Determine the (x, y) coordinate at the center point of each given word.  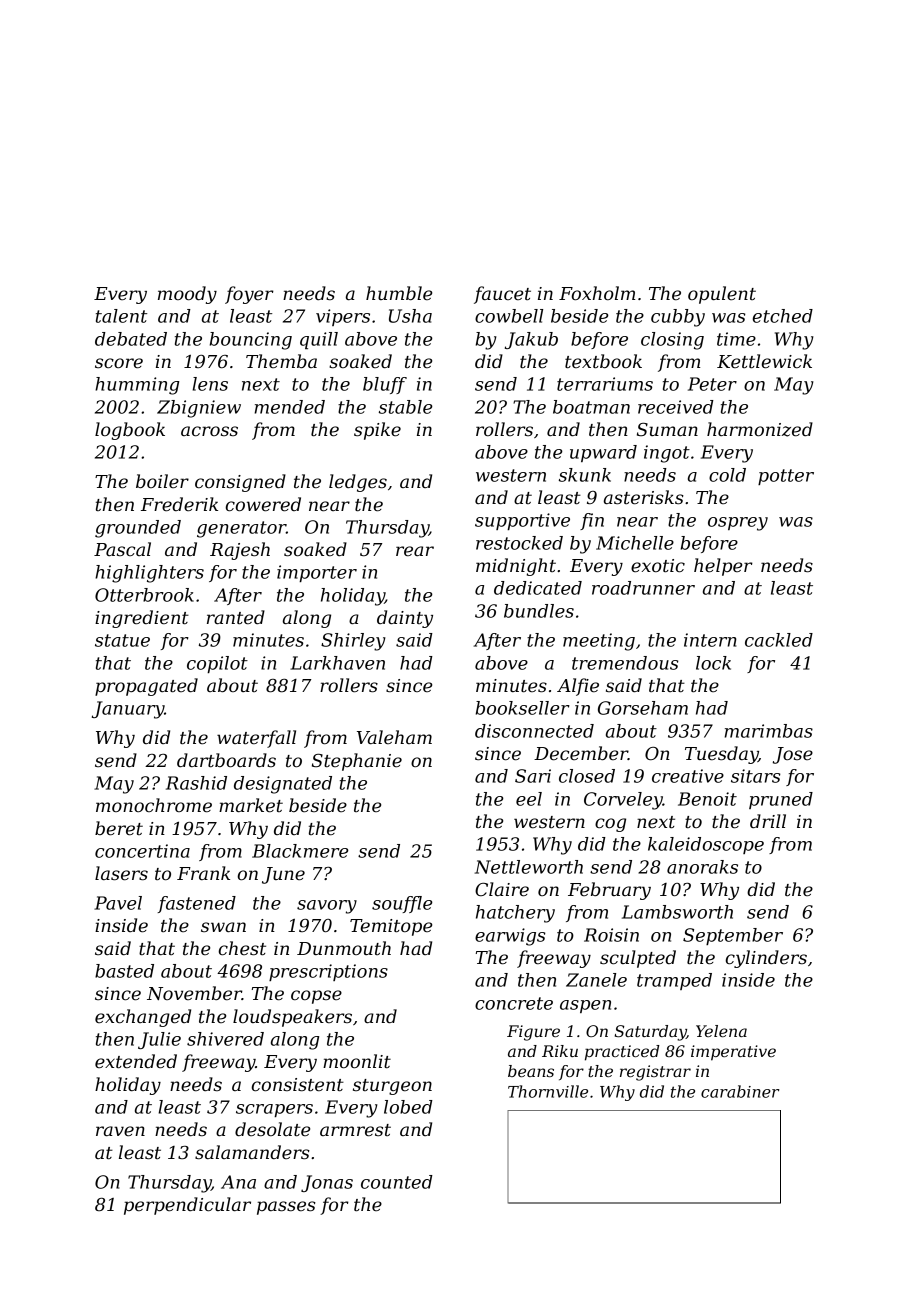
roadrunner (643, 588)
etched (783, 316)
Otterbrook (144, 595)
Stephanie (357, 762)
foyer (249, 295)
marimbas (769, 731)
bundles (539, 611)
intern (710, 640)
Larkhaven (337, 663)
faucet (502, 295)
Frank (203, 873)
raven (120, 1131)
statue (122, 640)
